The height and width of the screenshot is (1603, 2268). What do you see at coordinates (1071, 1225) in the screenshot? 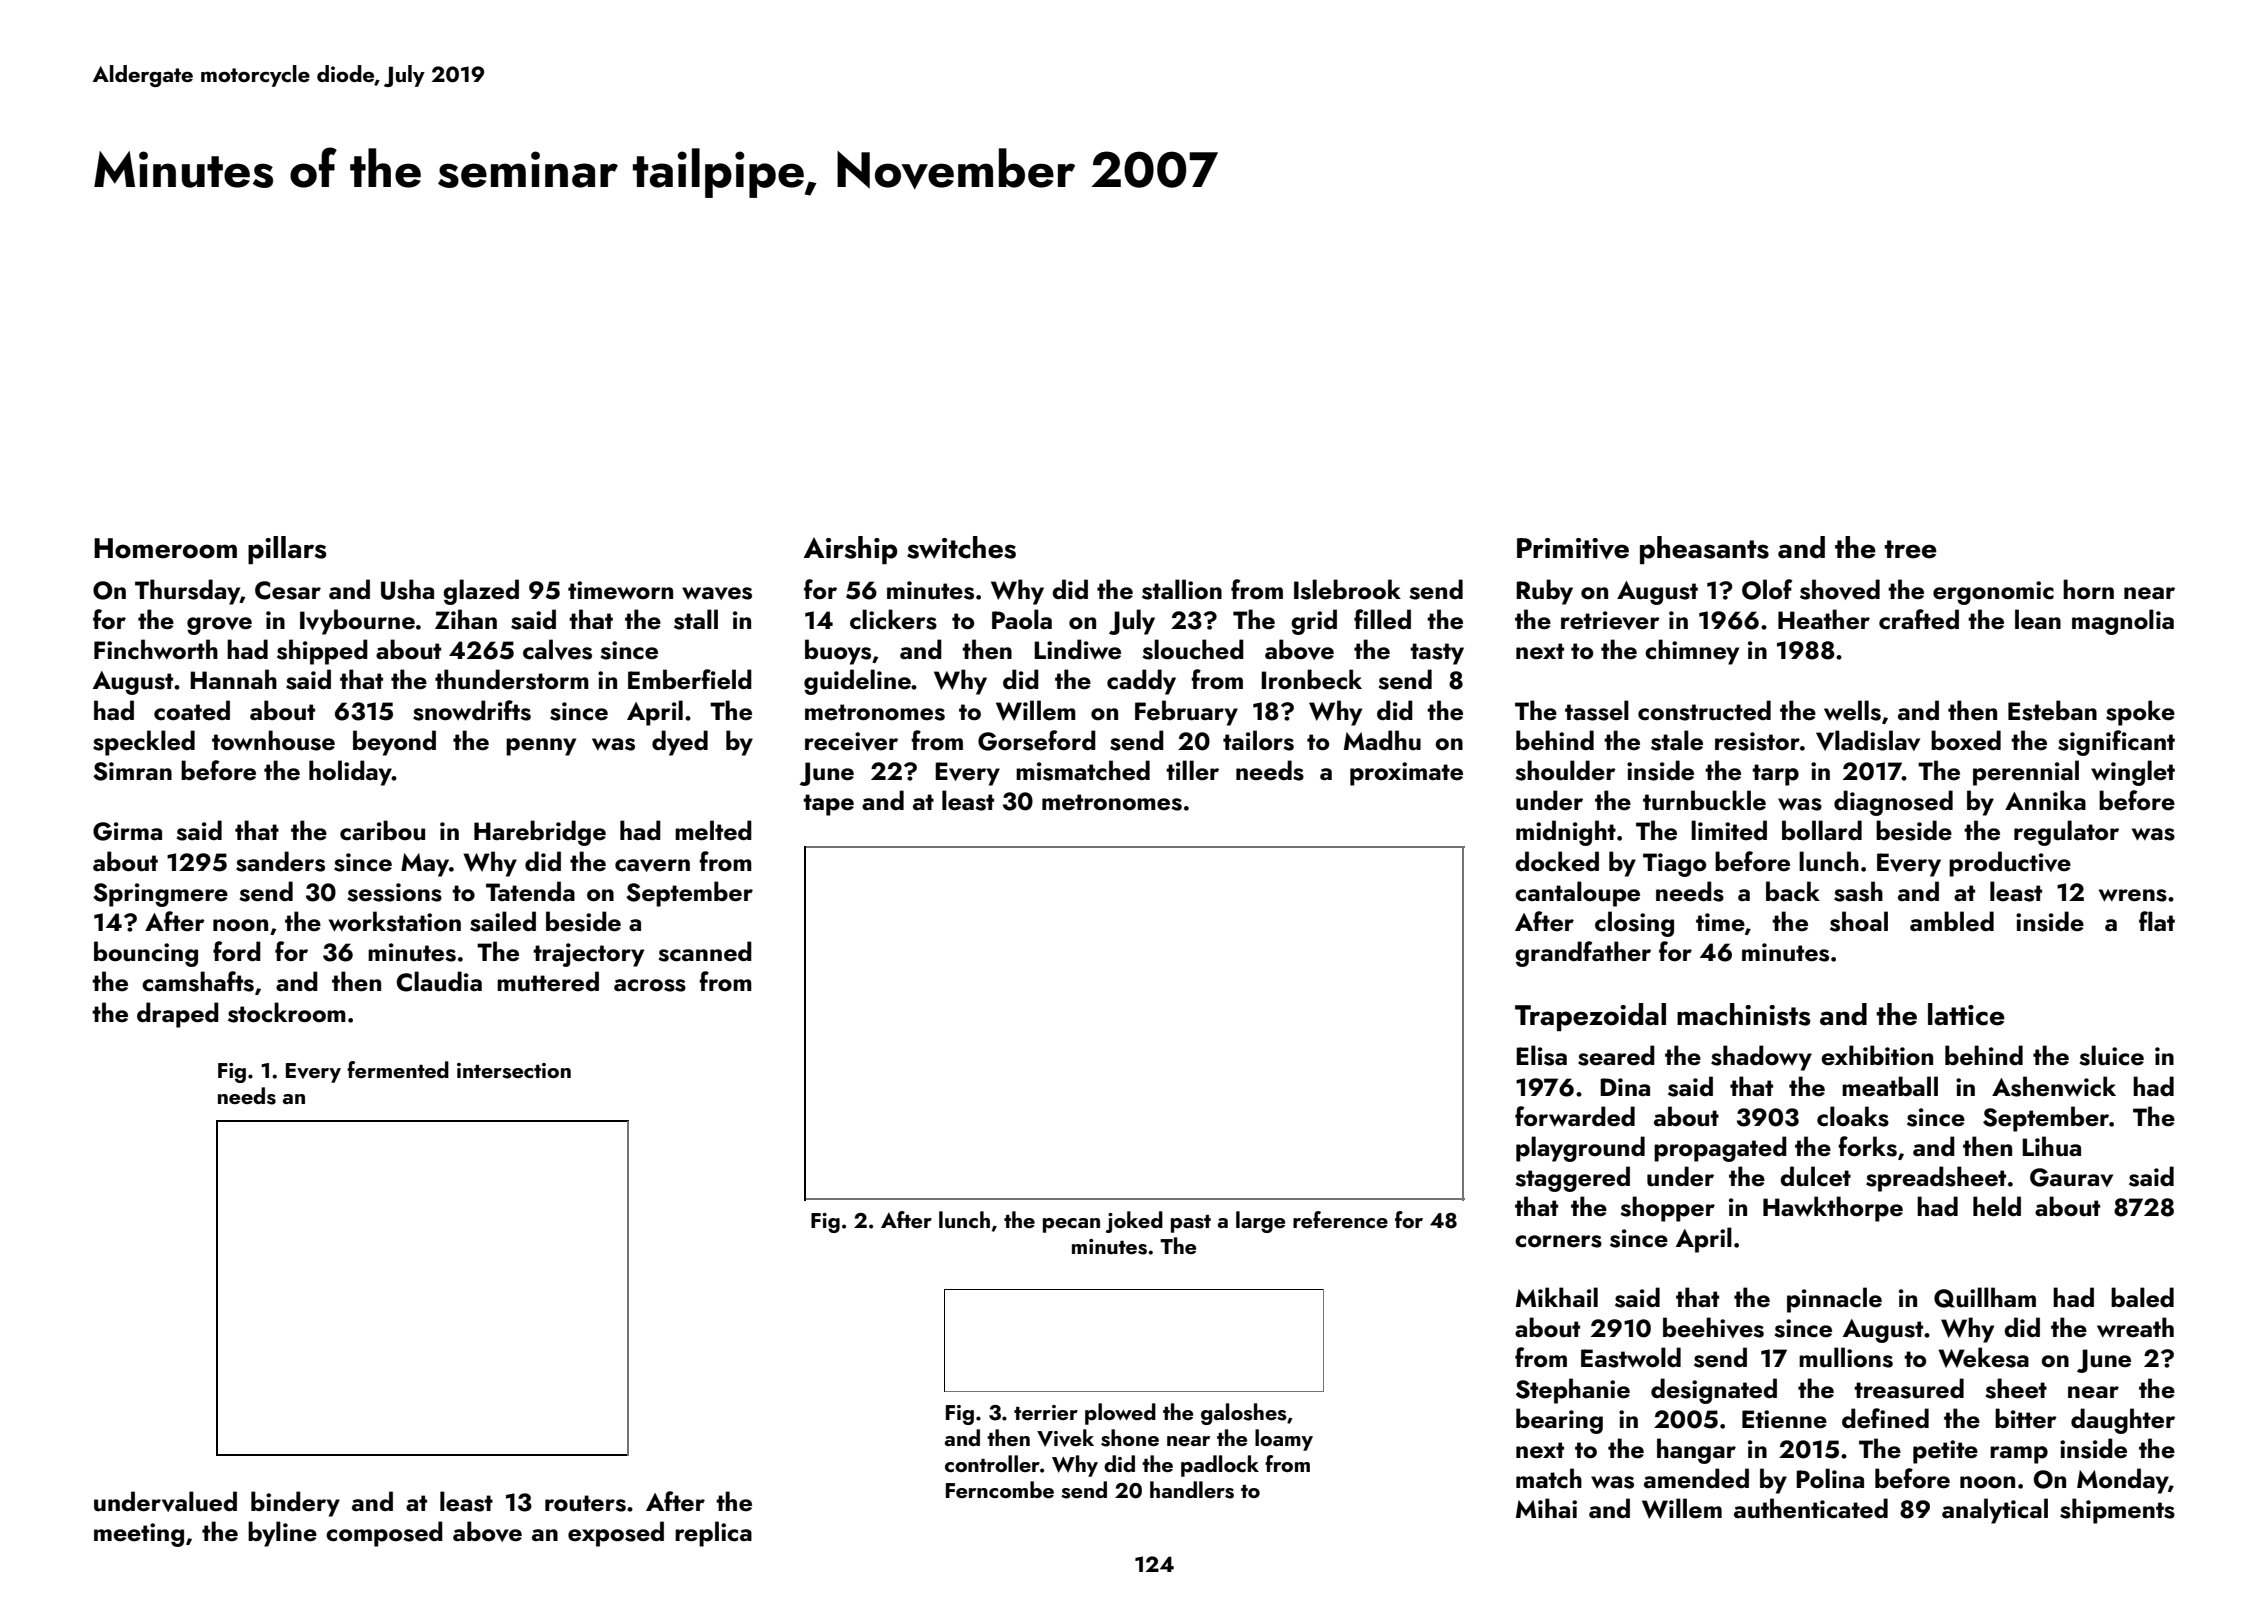
I see `pecan` at bounding box center [1071, 1225].
